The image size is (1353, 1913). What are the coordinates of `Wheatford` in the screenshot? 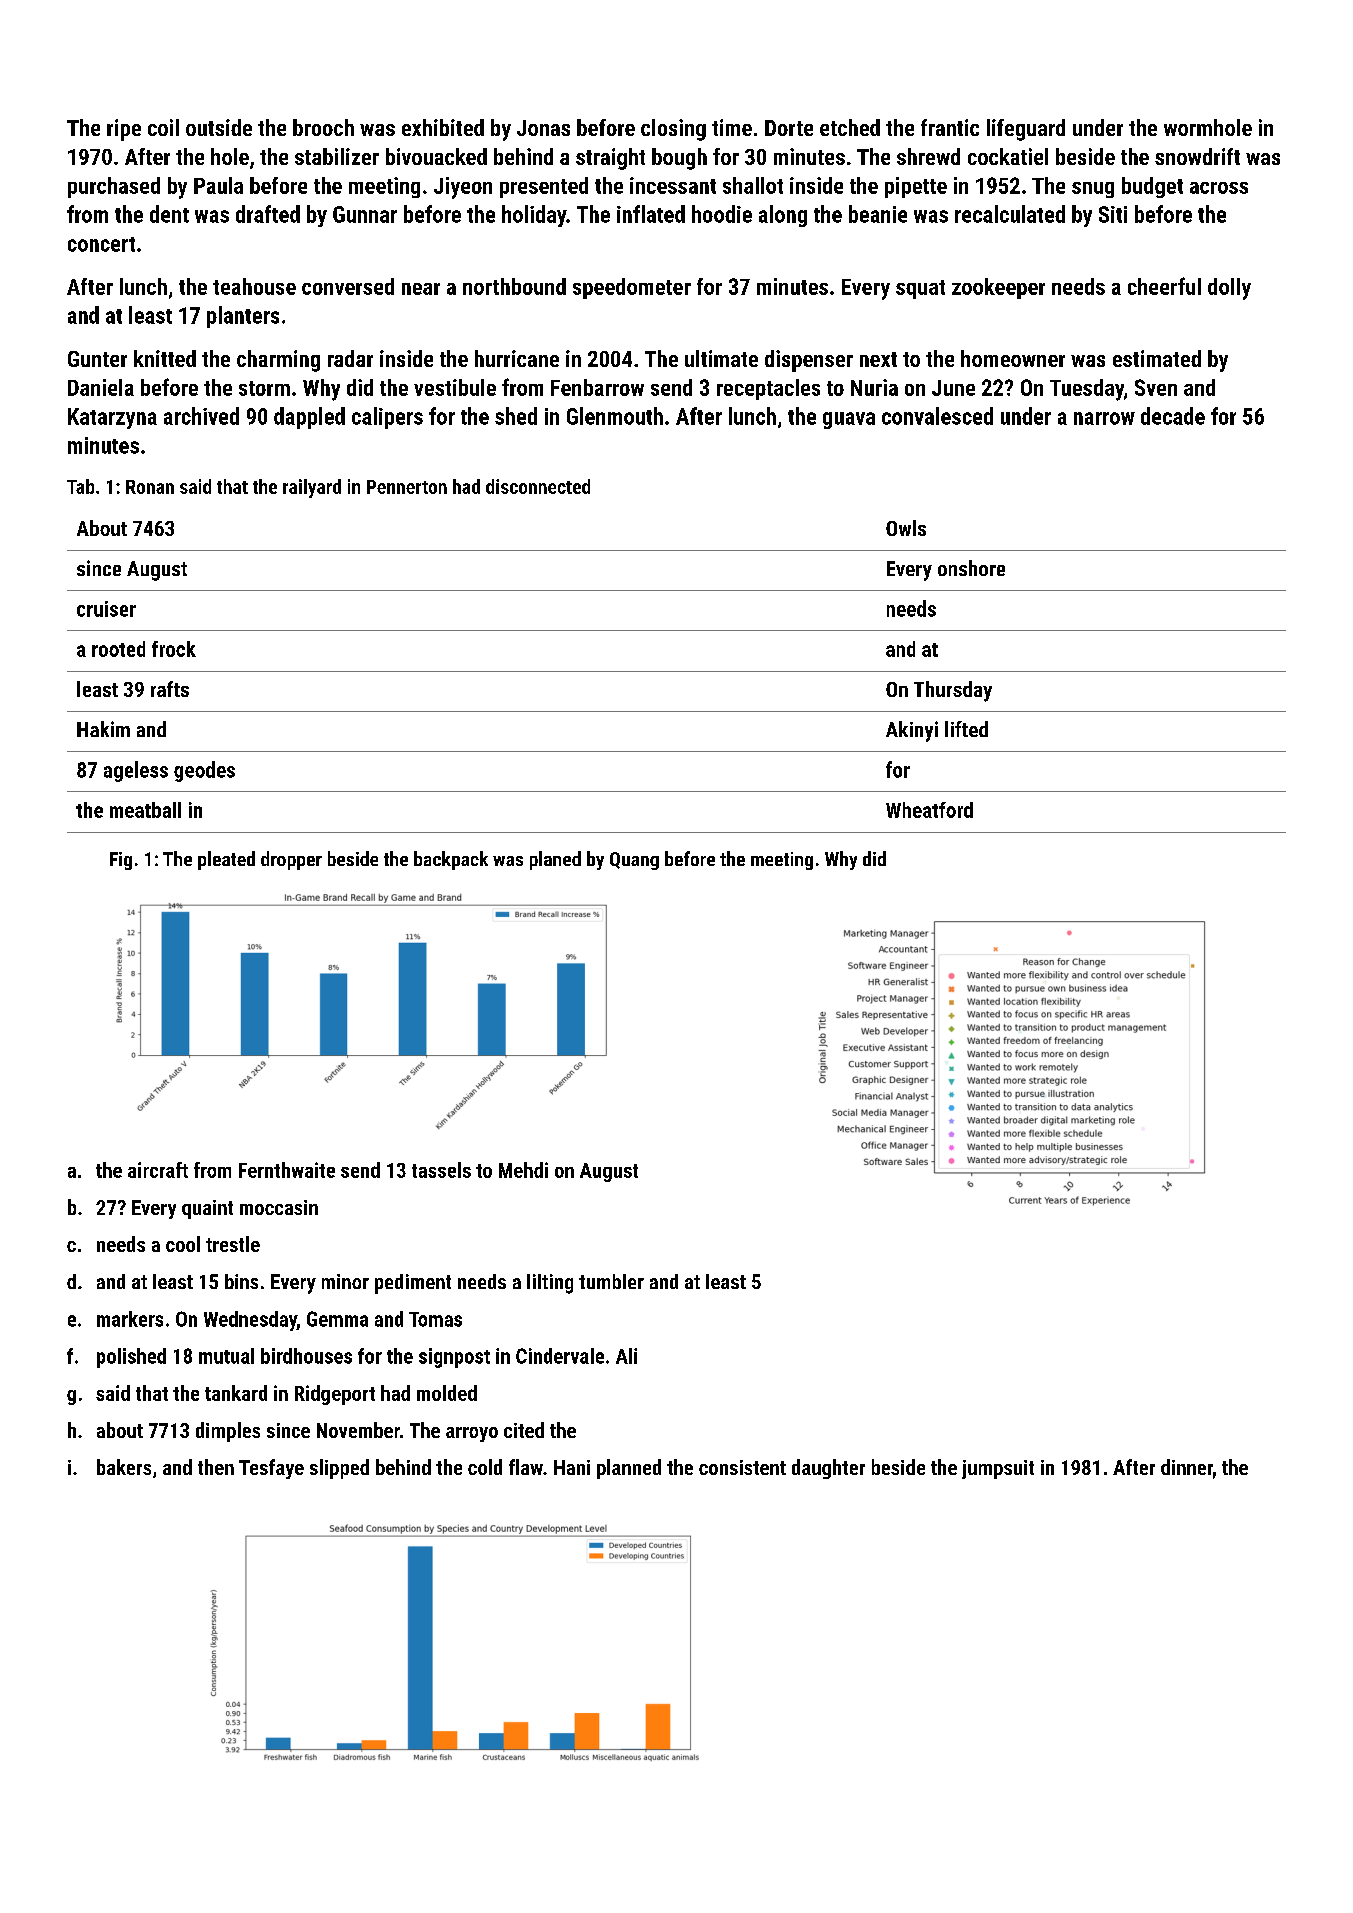 It's located at (929, 810).
